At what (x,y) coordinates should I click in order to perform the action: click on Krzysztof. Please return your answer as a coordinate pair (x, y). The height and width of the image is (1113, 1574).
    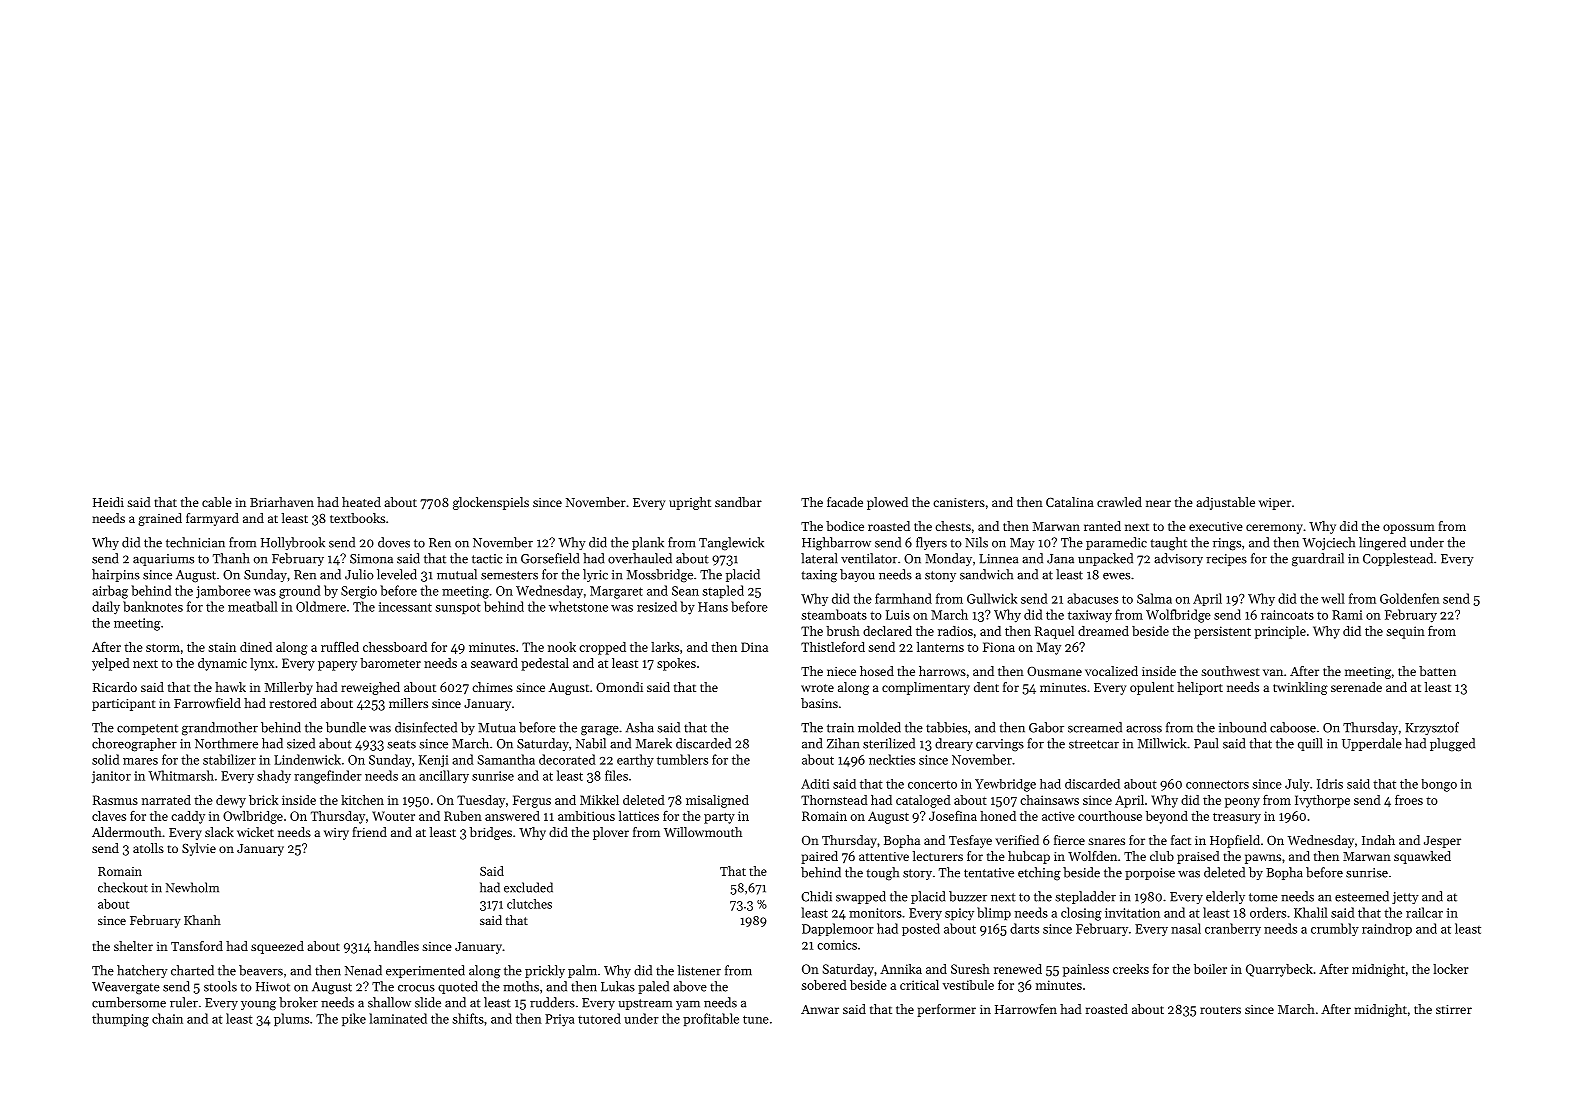
    Looking at the image, I should click on (1432, 728).
